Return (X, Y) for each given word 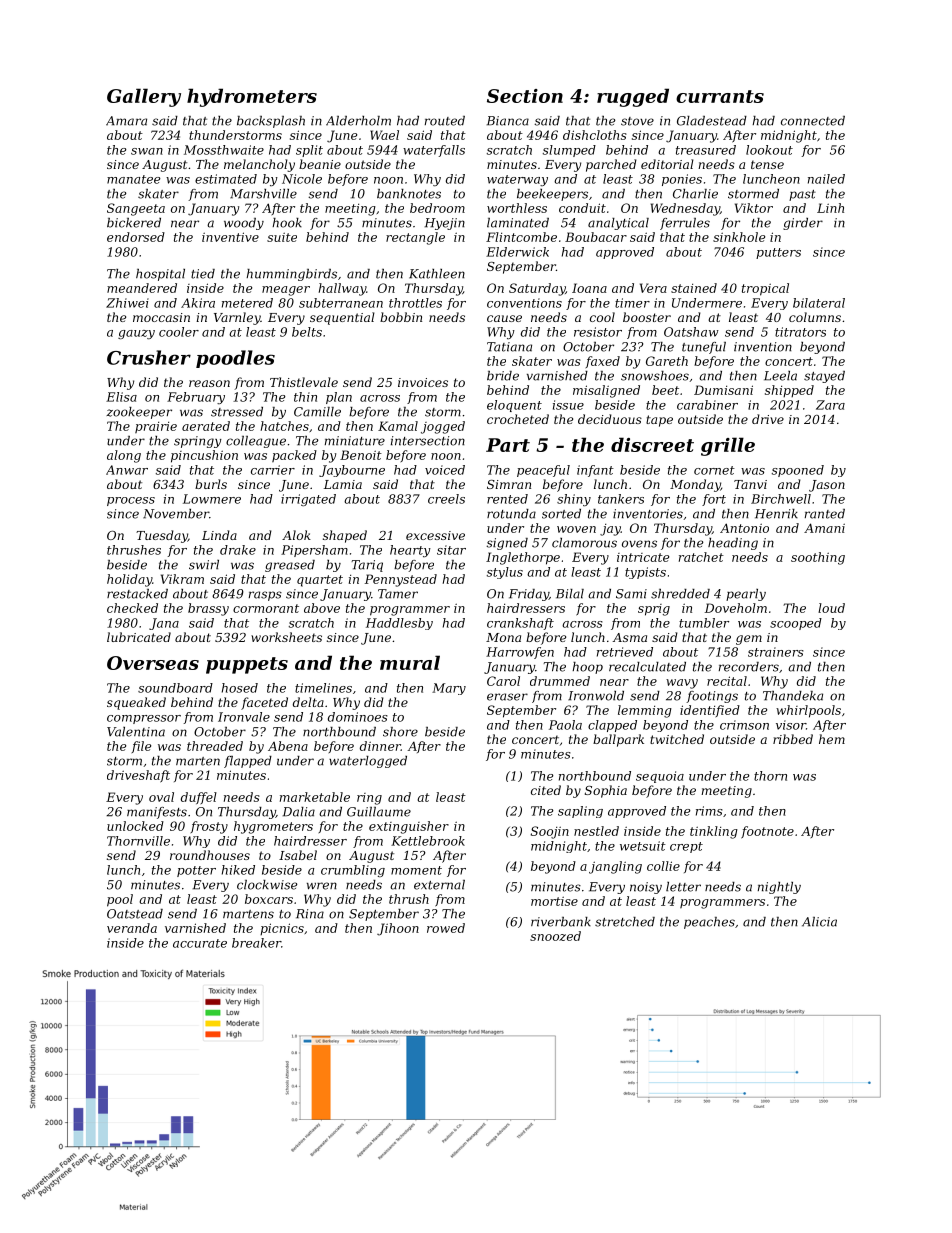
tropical (765, 289)
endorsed (136, 237)
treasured (706, 150)
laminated (518, 223)
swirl (204, 565)
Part (508, 445)
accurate (200, 943)
